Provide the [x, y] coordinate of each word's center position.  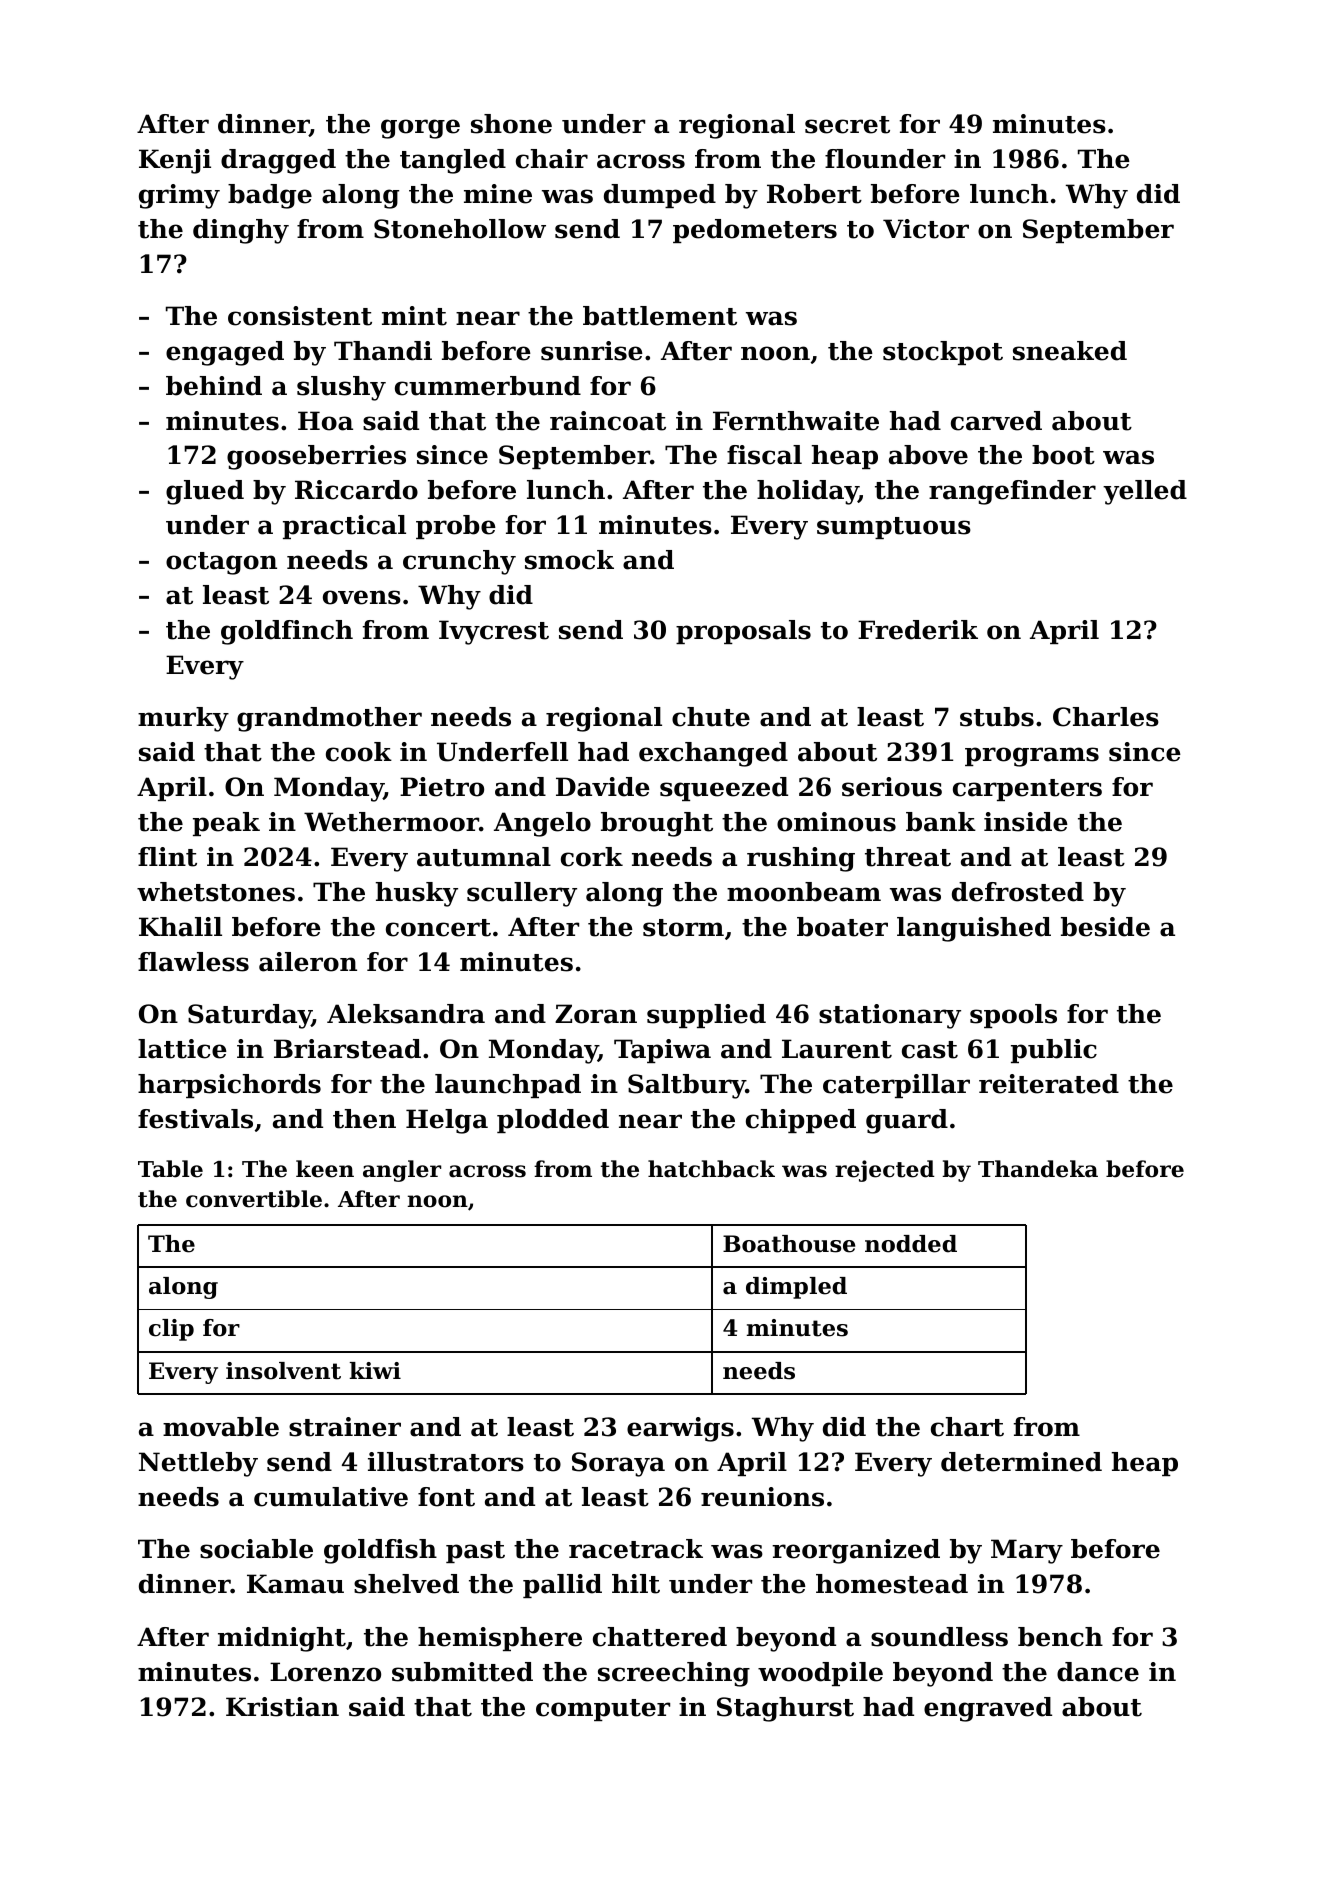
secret [847, 125]
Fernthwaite [796, 421]
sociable [256, 1549]
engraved [988, 1709]
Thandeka [1038, 1169]
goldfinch [287, 632]
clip [171, 1330]
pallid [562, 1586]
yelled [1145, 492]
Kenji [175, 161]
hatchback [711, 1169]
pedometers [755, 231]
